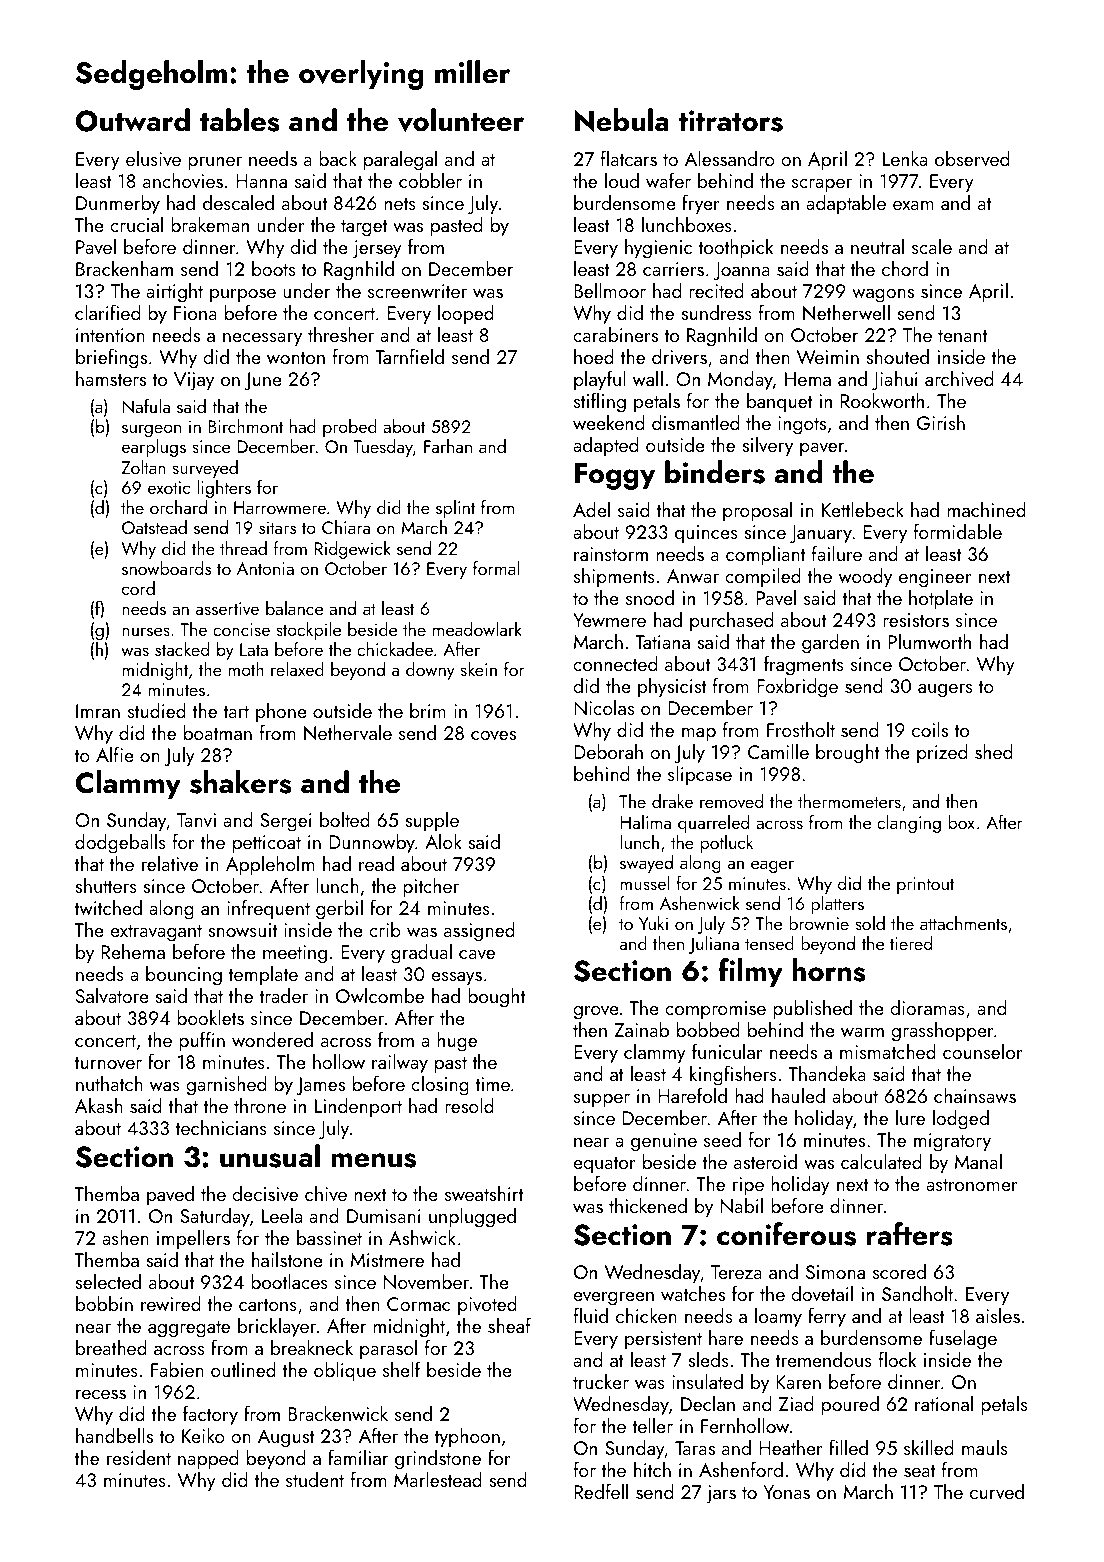  Describe the element at coordinates (731, 121) in the screenshot. I see `titrators` at that location.
